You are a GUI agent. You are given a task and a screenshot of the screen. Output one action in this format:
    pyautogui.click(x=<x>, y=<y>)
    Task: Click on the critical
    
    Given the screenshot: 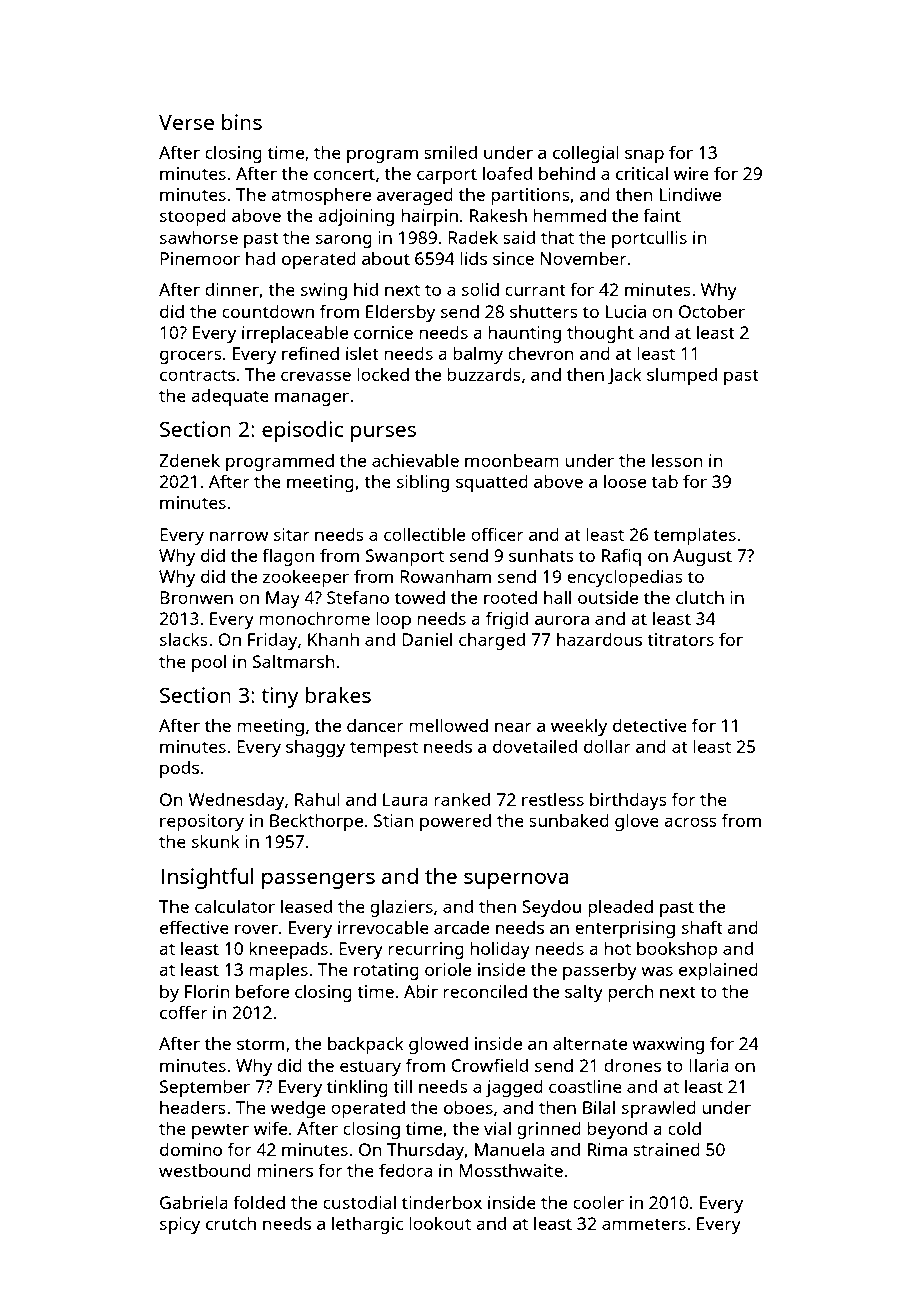 What is the action you would take?
    pyautogui.click(x=642, y=173)
